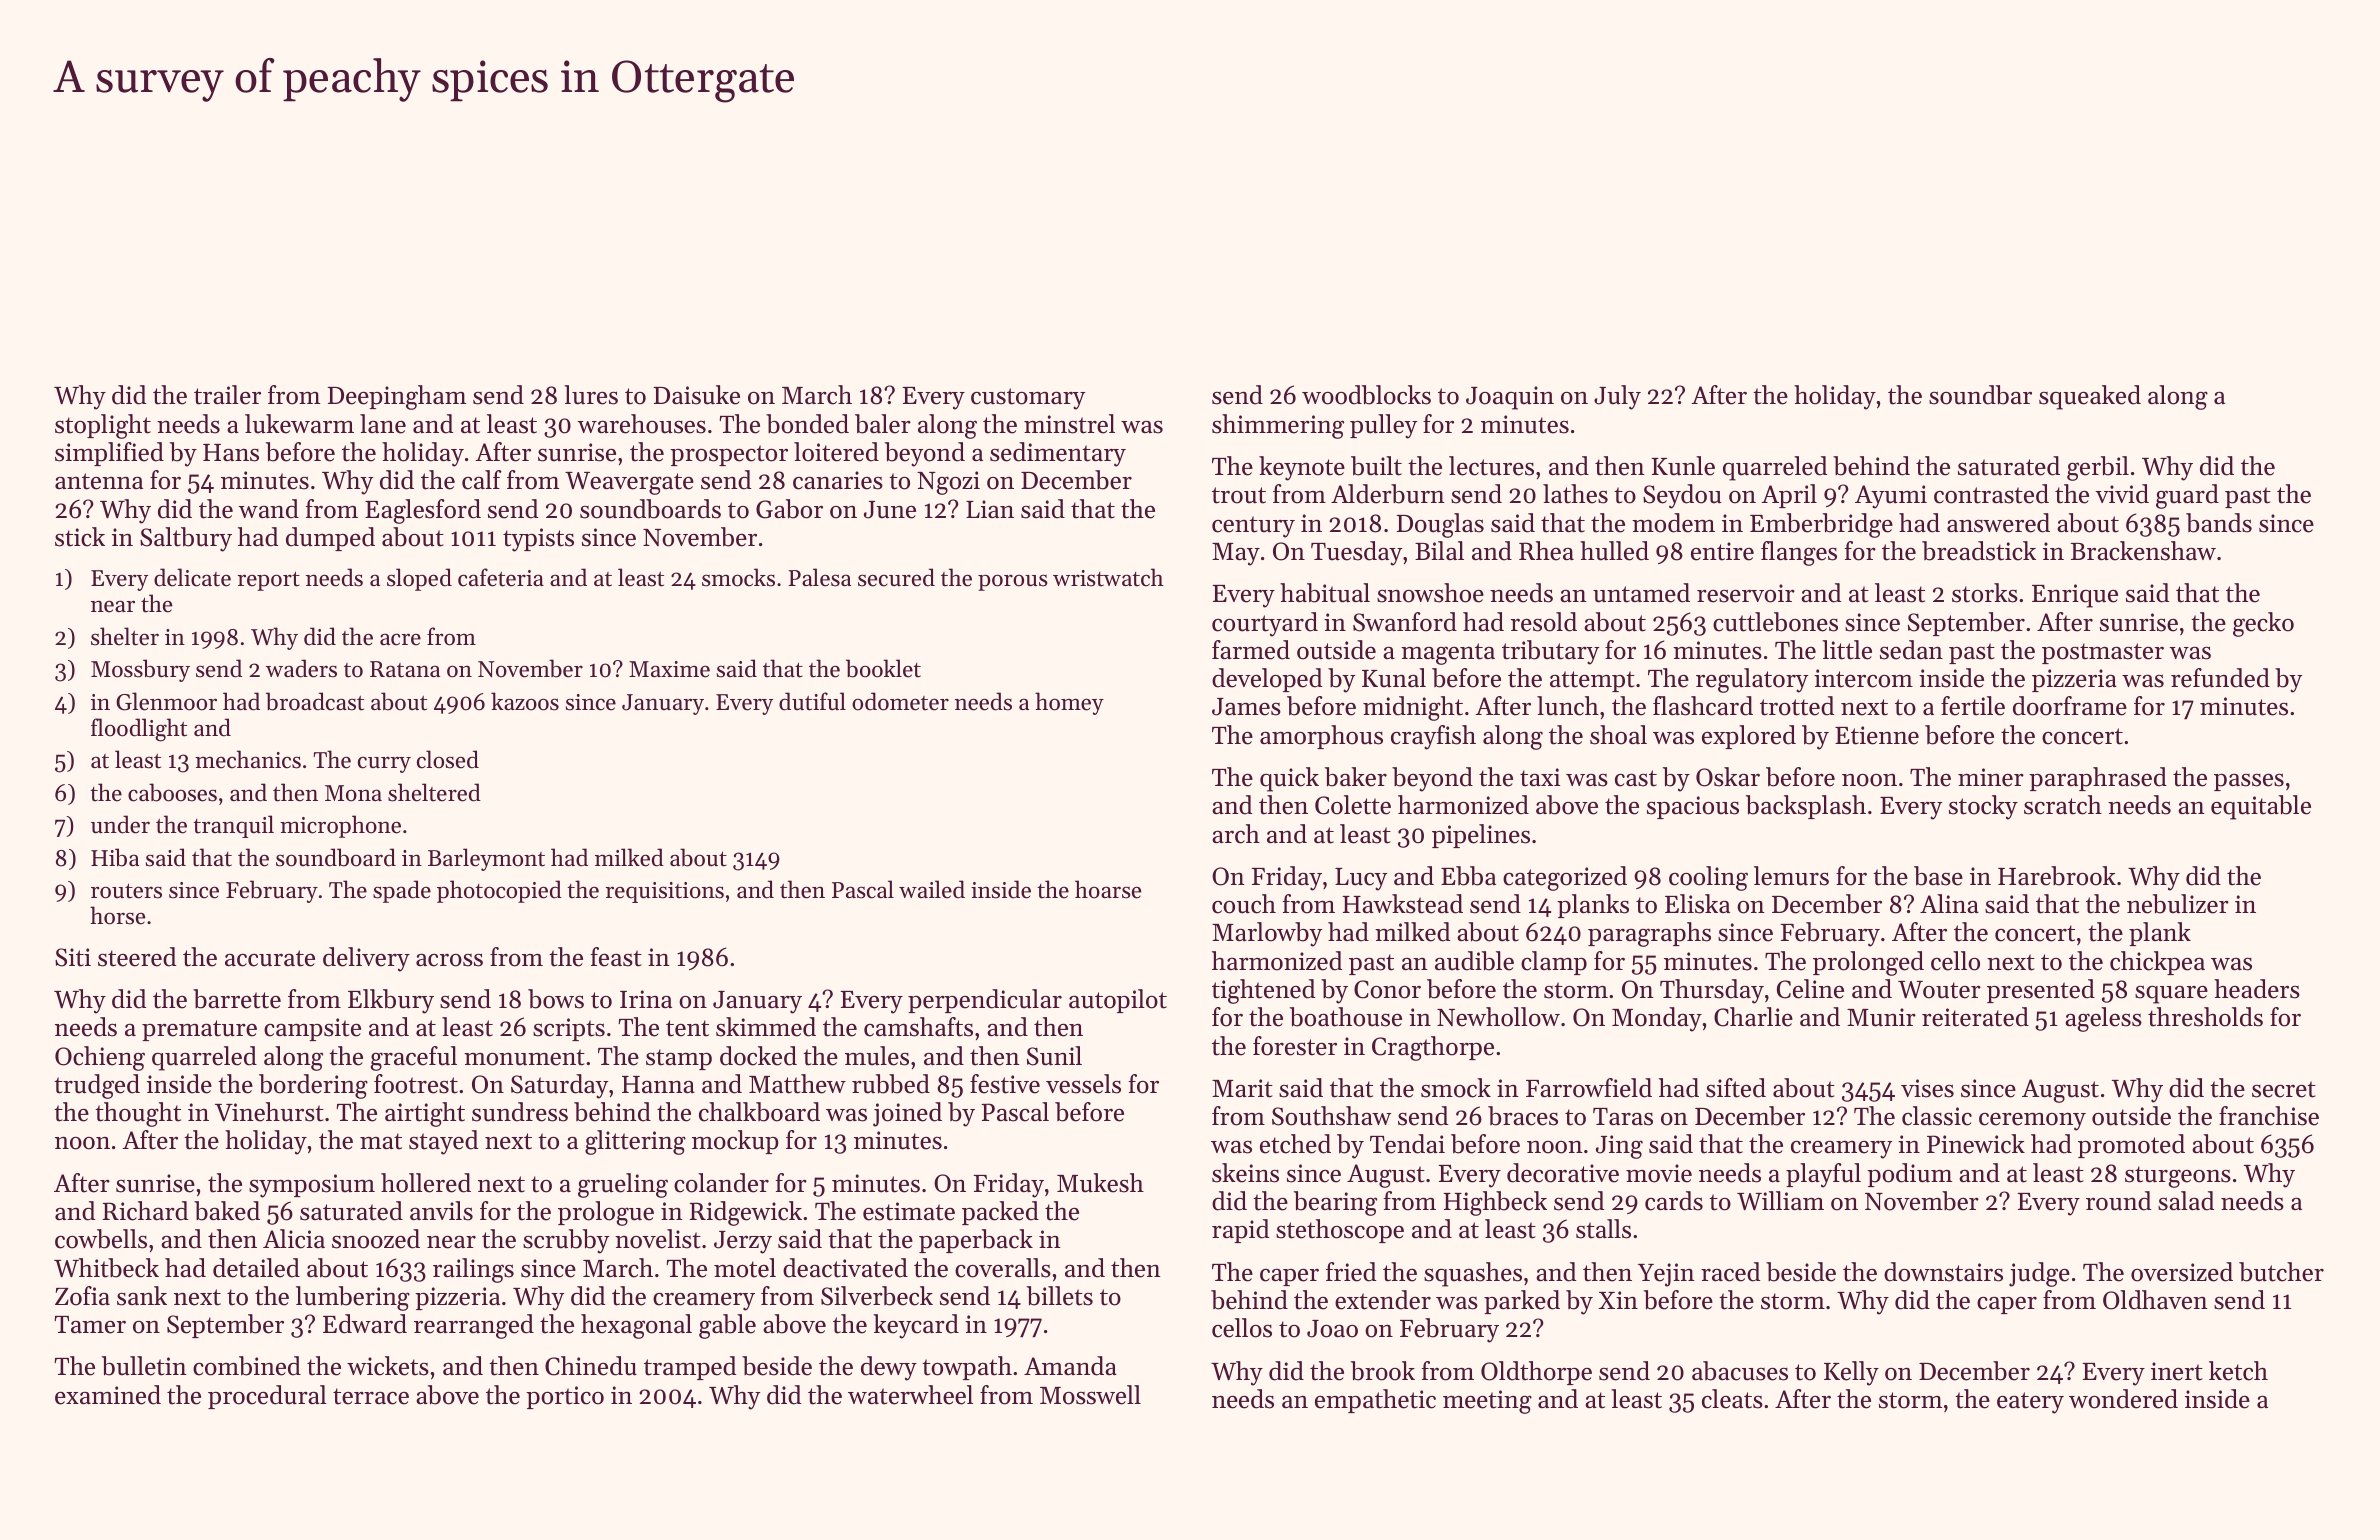 This screenshot has height=1540, width=2380. I want to click on trailer, so click(227, 395).
